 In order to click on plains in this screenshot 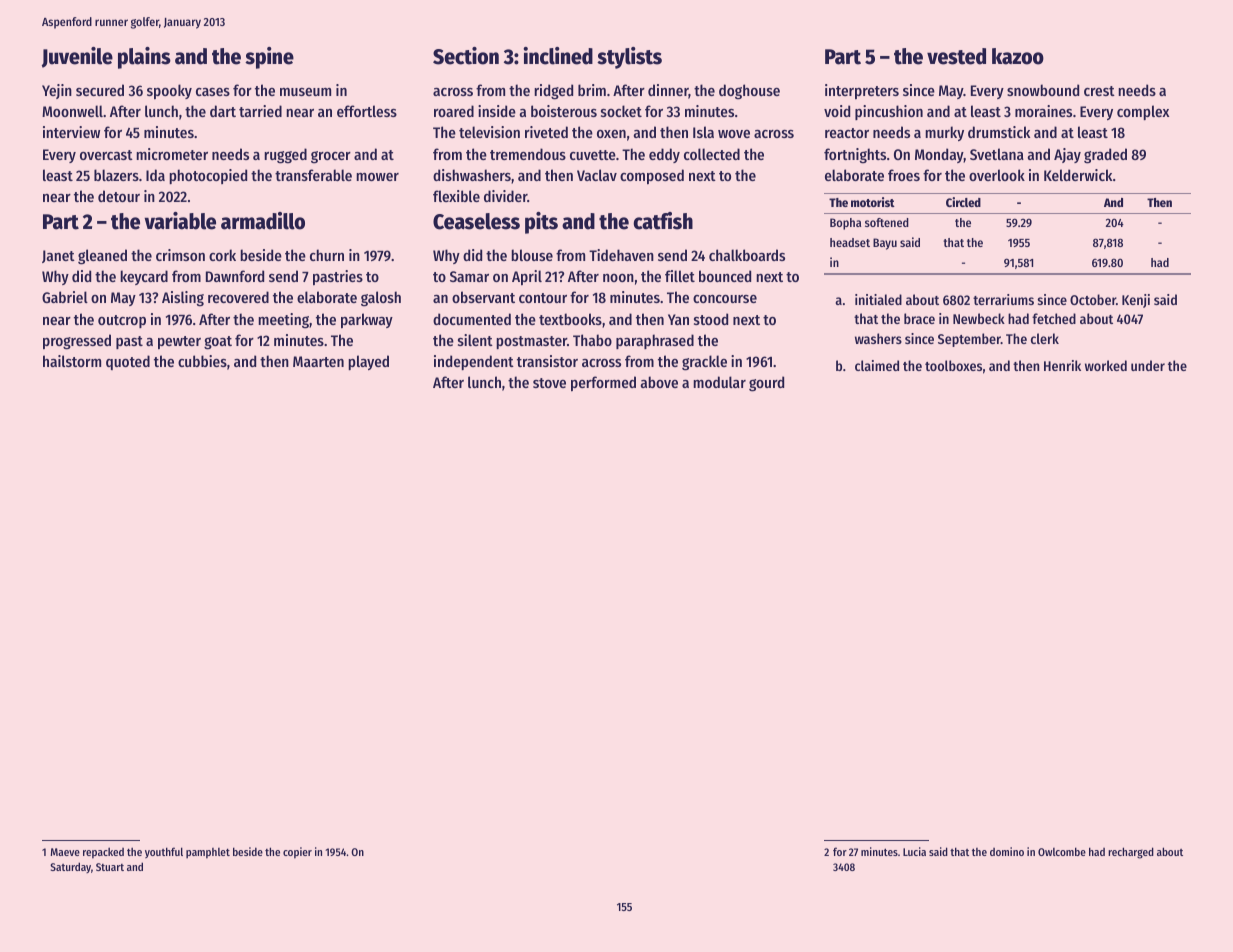, I will do `click(144, 58)`.
